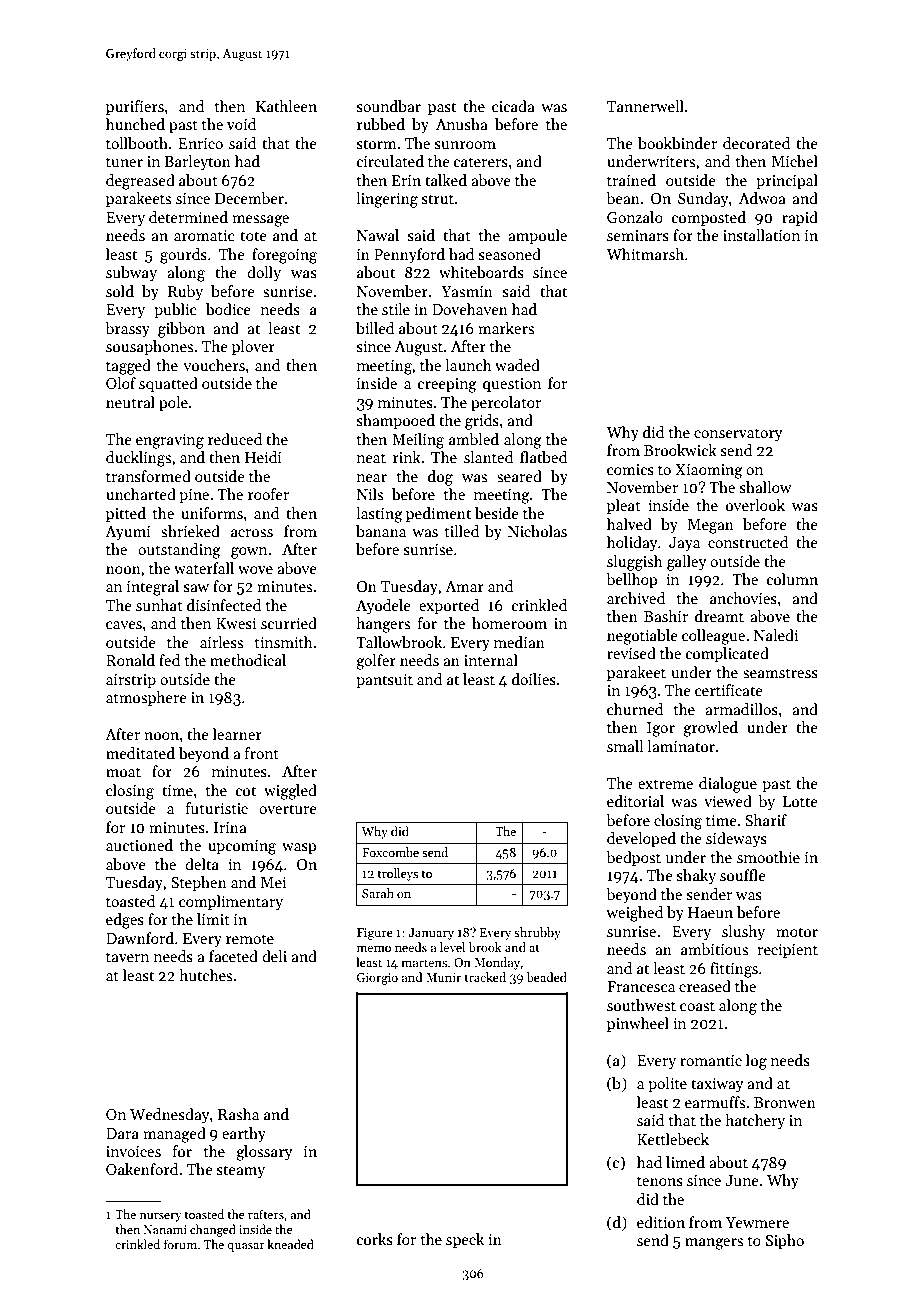 Image resolution: width=924 pixels, height=1308 pixels. Describe the element at coordinates (180, 1244) in the screenshot. I see `forum` at that location.
